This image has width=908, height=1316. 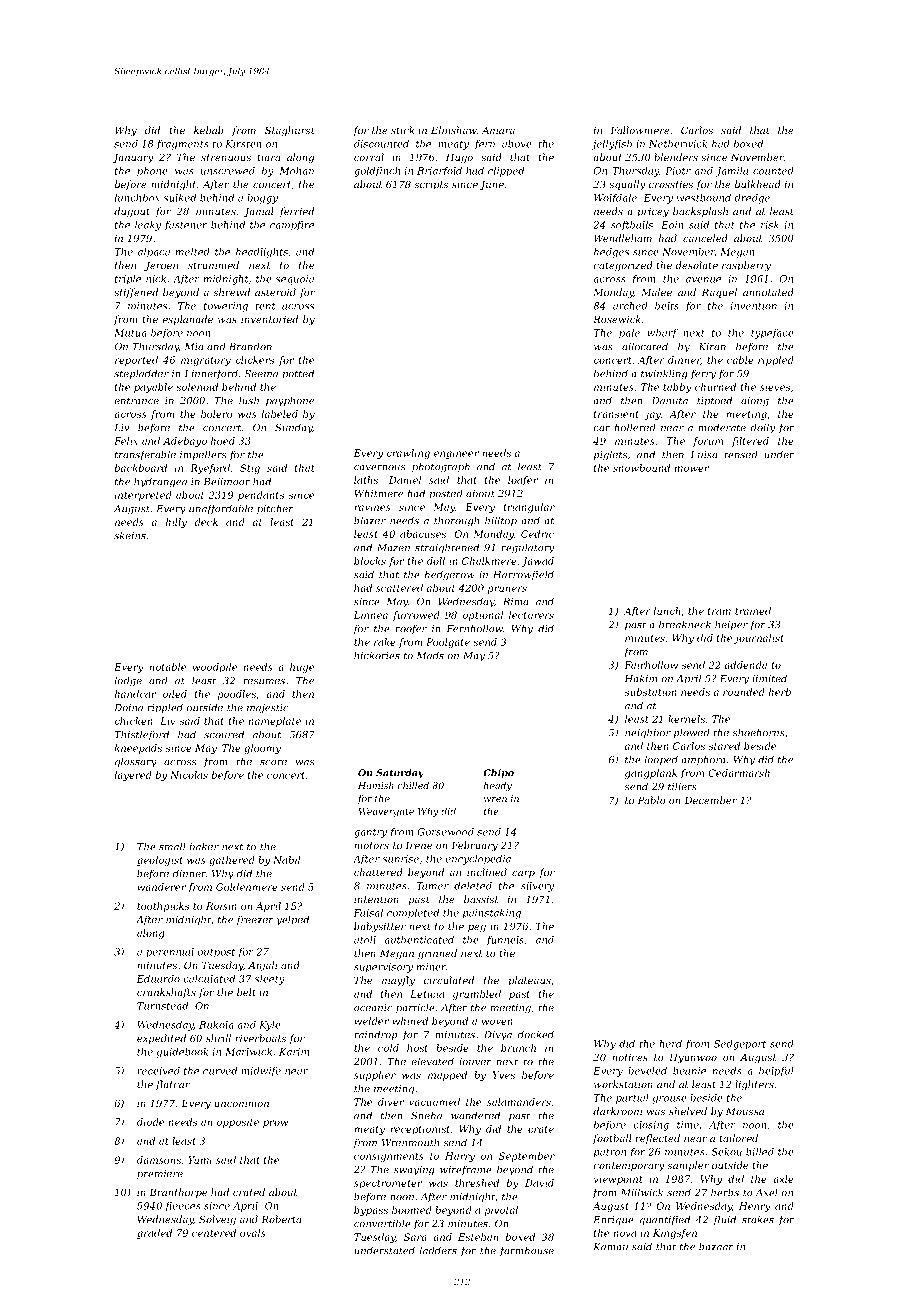 What do you see at coordinates (253, 1233) in the image?
I see `ovals` at bounding box center [253, 1233].
